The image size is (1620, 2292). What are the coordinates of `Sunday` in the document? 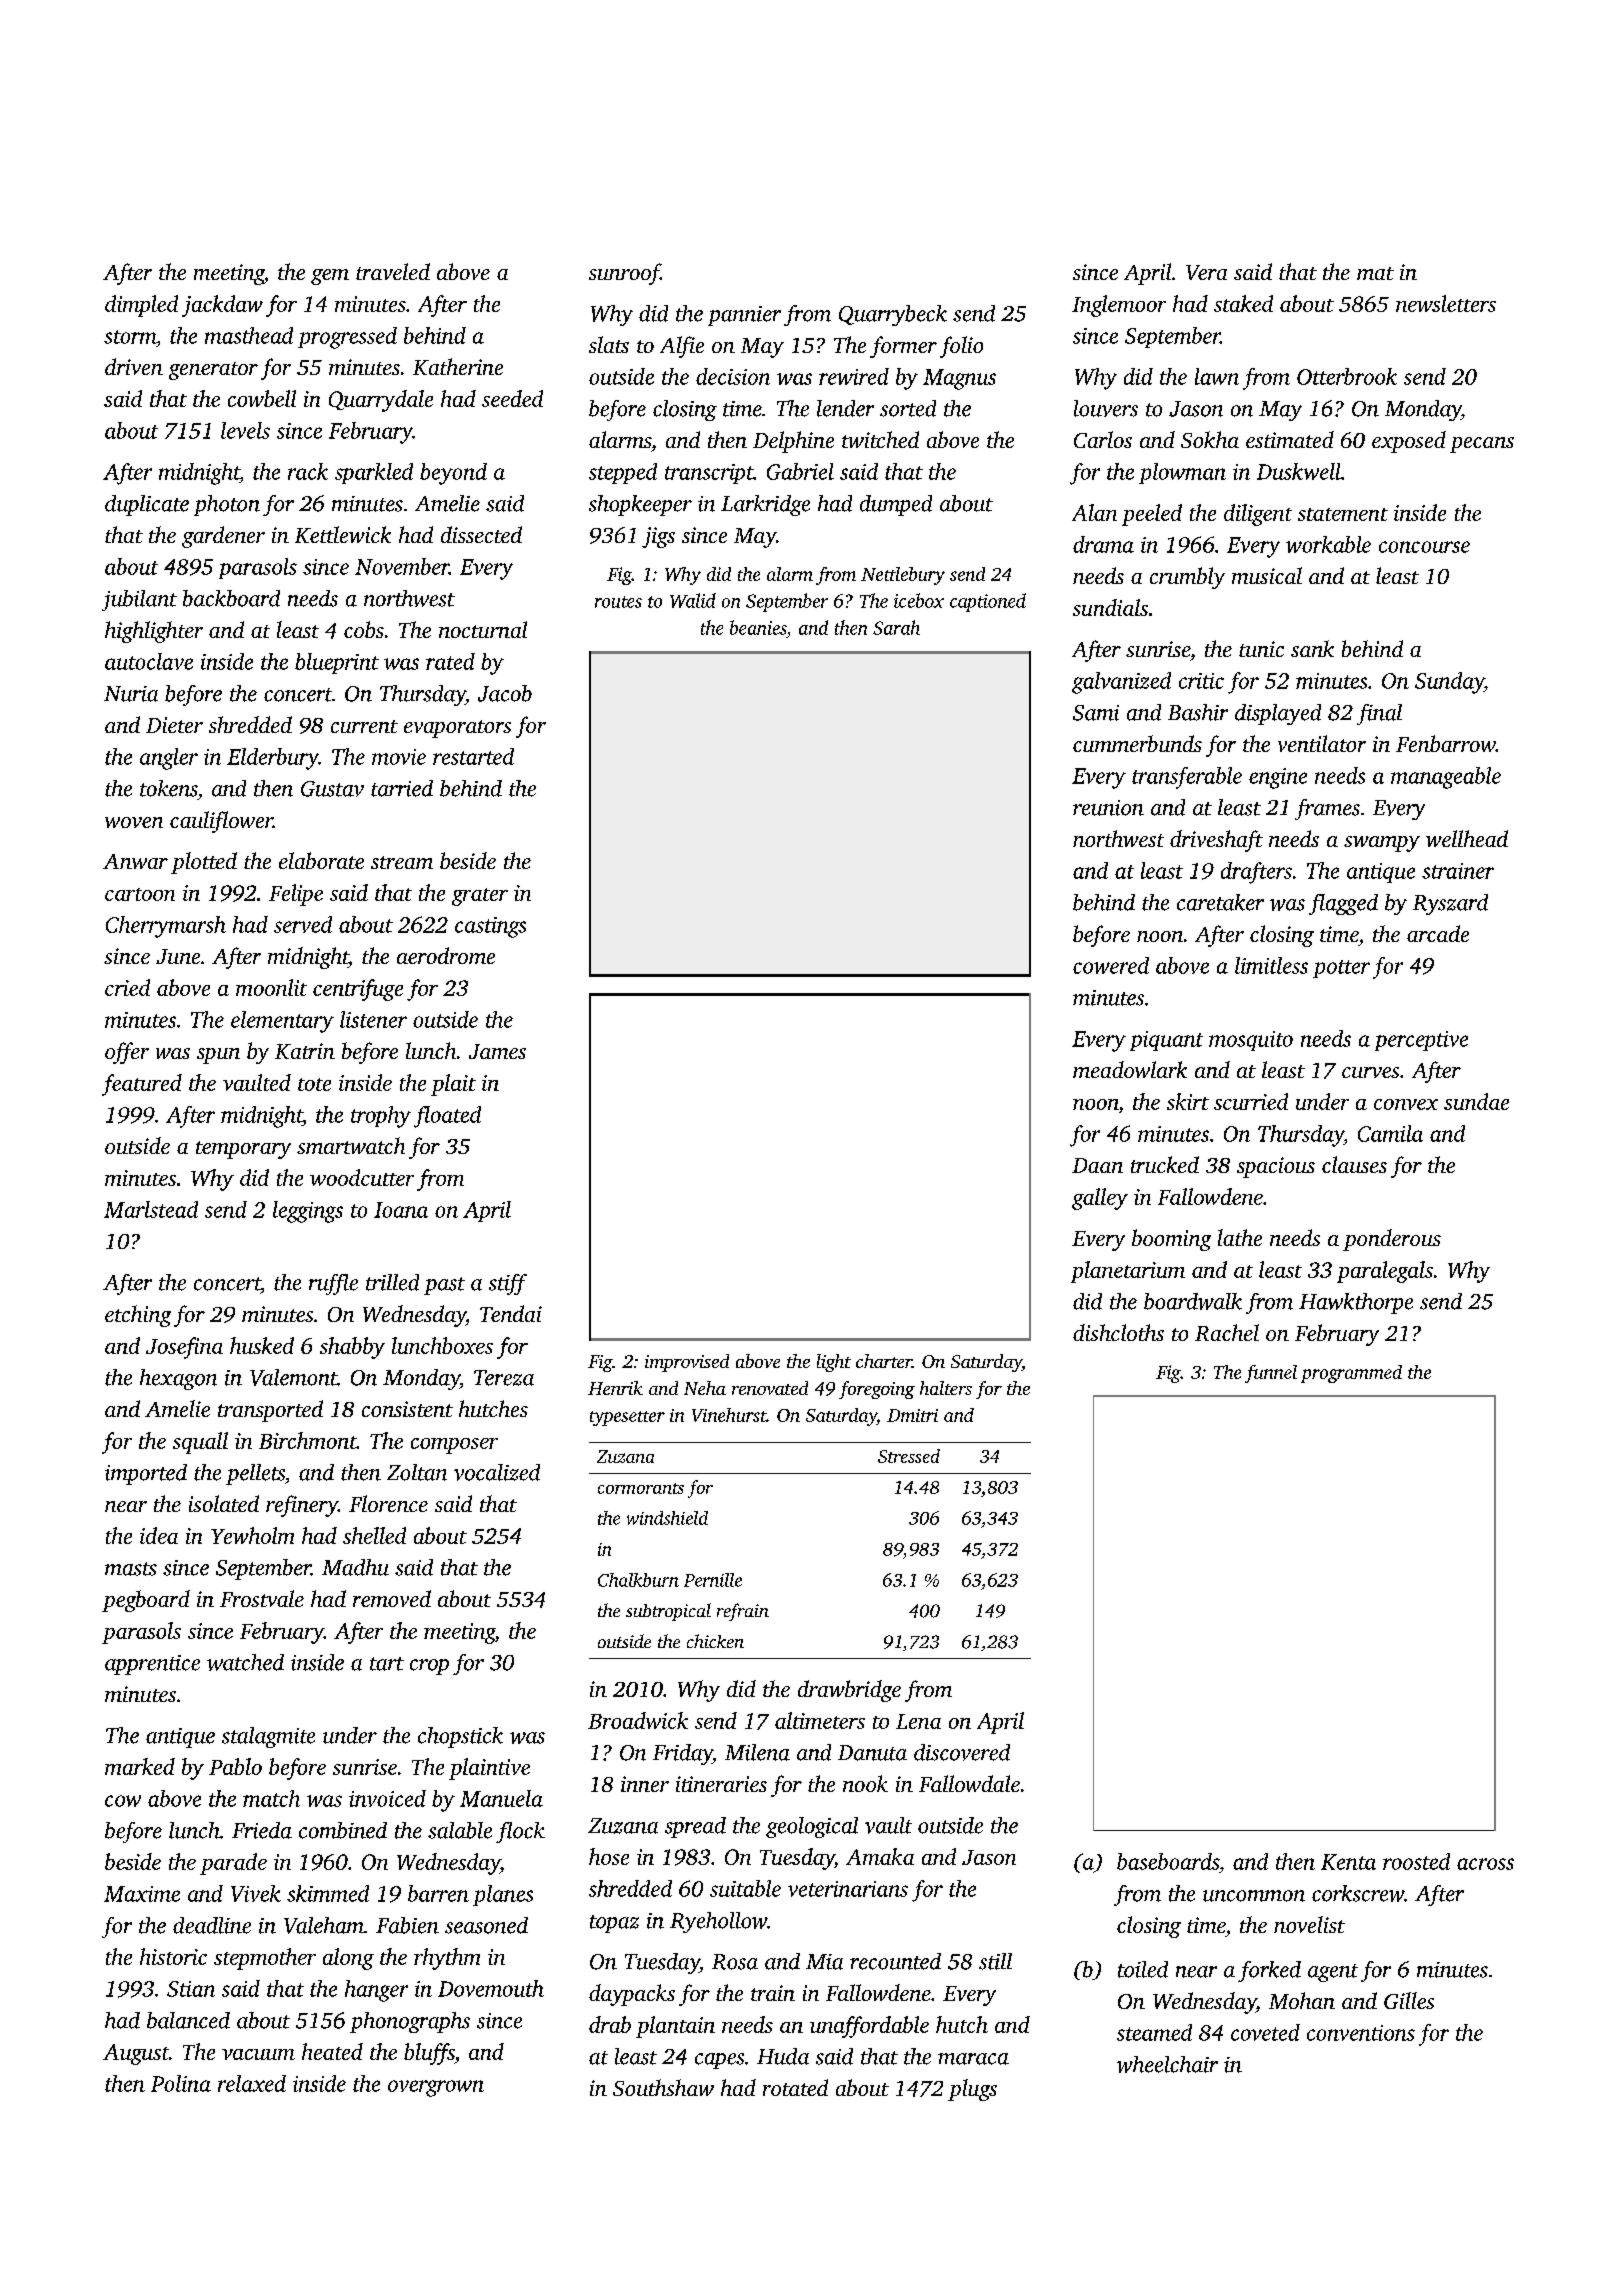 It's located at (1449, 683).
